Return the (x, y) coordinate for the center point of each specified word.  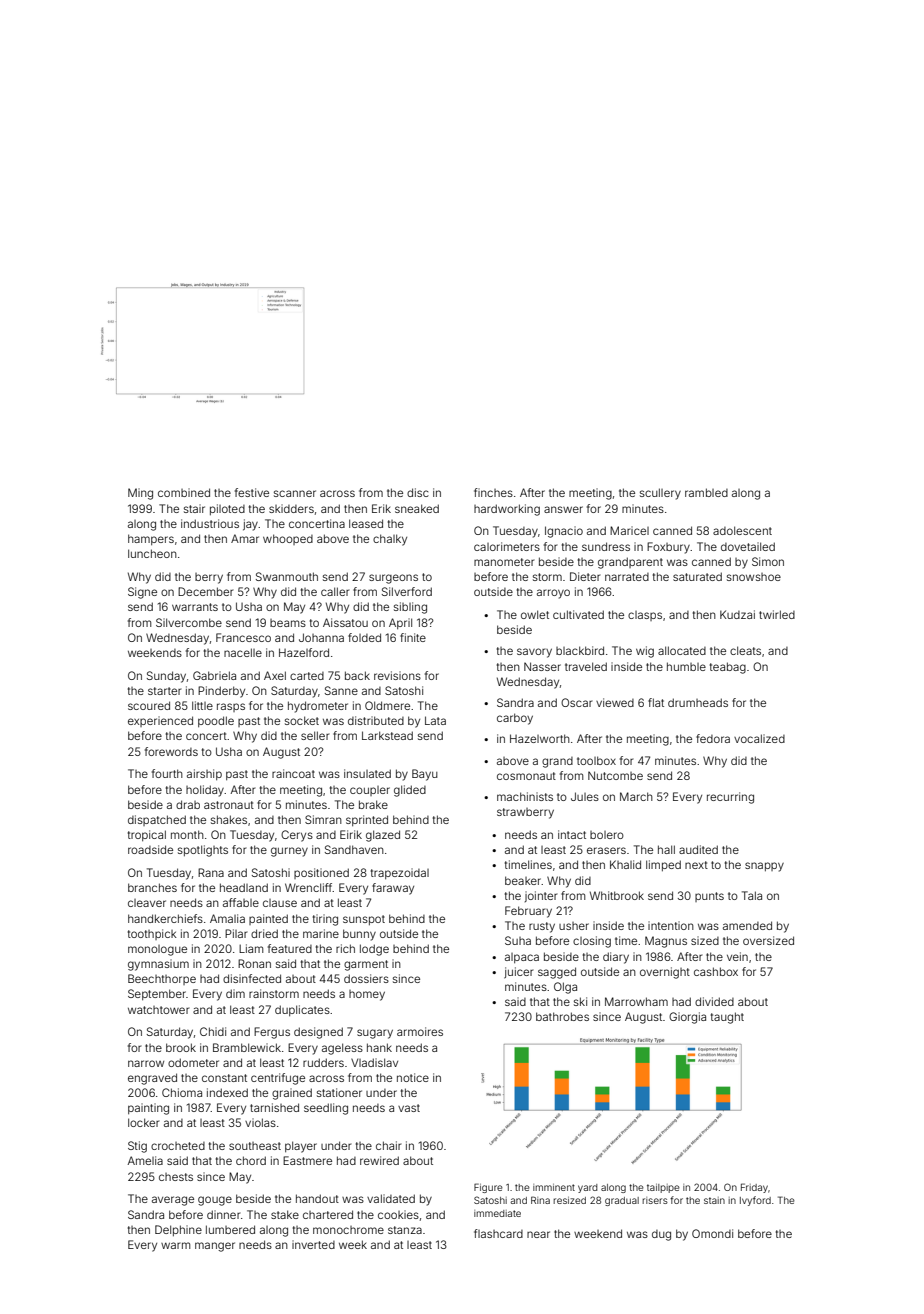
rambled (706, 492)
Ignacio (564, 532)
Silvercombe (189, 622)
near (538, 1234)
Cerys (297, 836)
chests (176, 1177)
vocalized (759, 738)
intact (572, 834)
